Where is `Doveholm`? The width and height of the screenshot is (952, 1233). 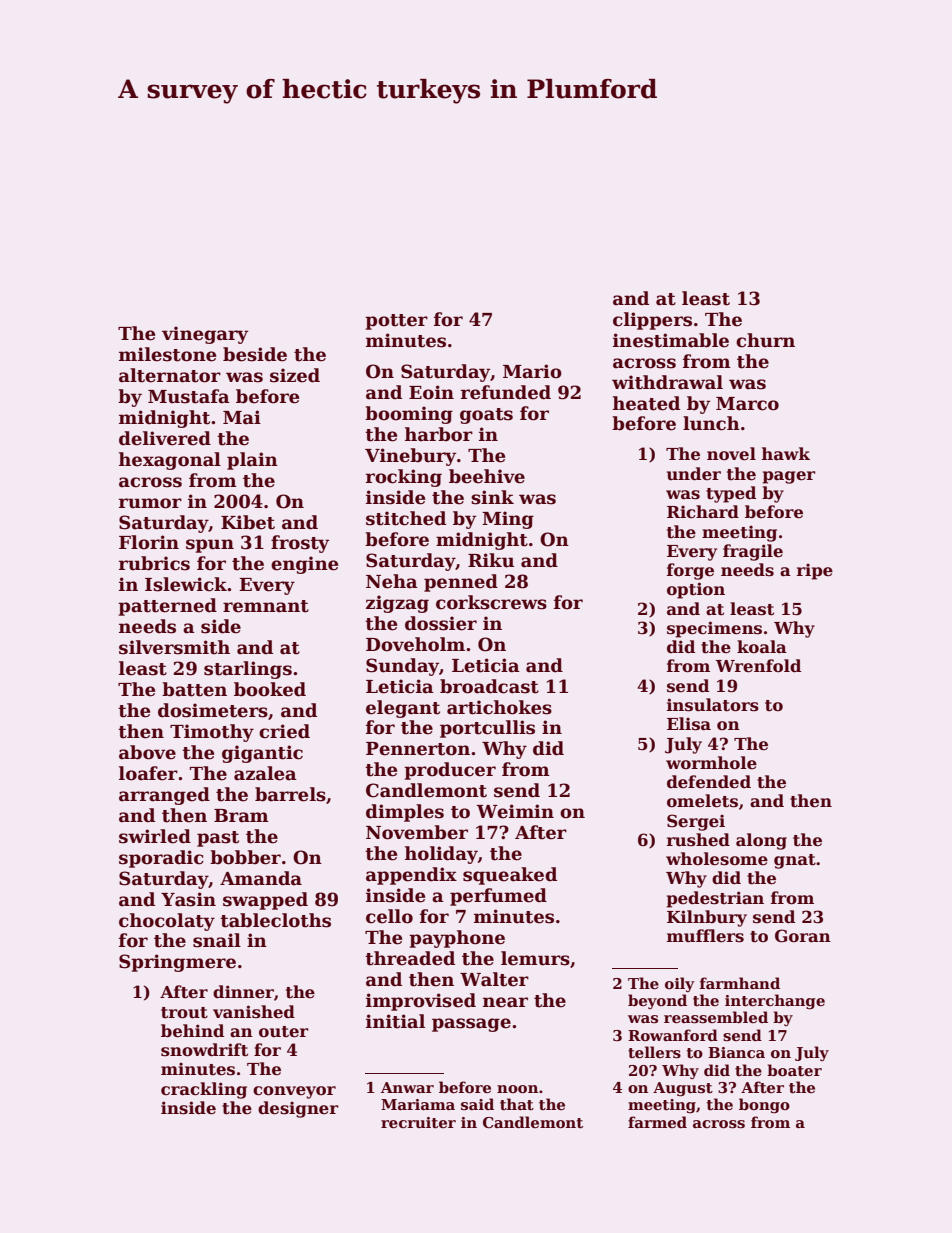
Doveholm is located at coordinates (415, 644).
